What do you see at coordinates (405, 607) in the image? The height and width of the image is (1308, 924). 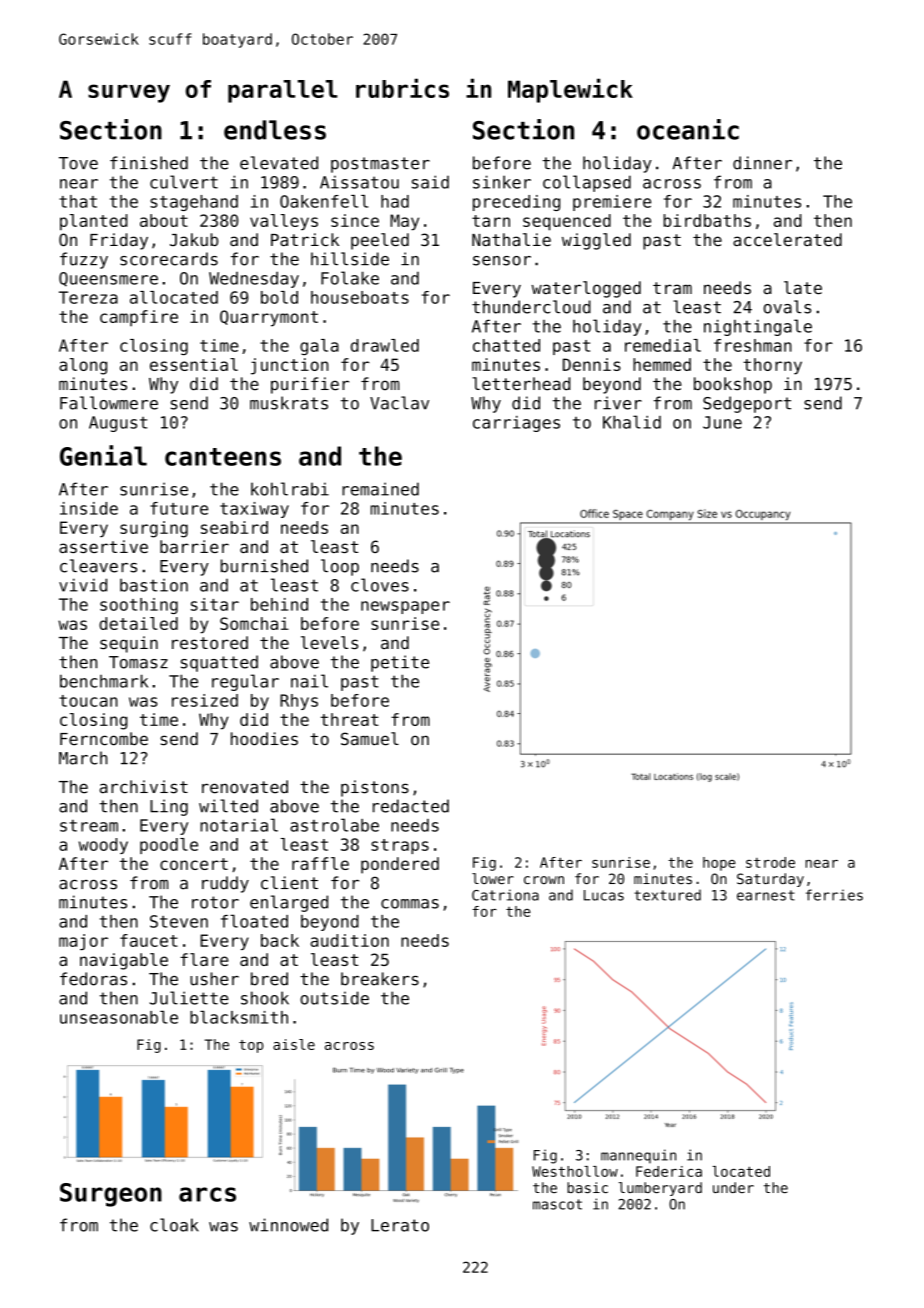 I see `newspaper` at bounding box center [405, 607].
